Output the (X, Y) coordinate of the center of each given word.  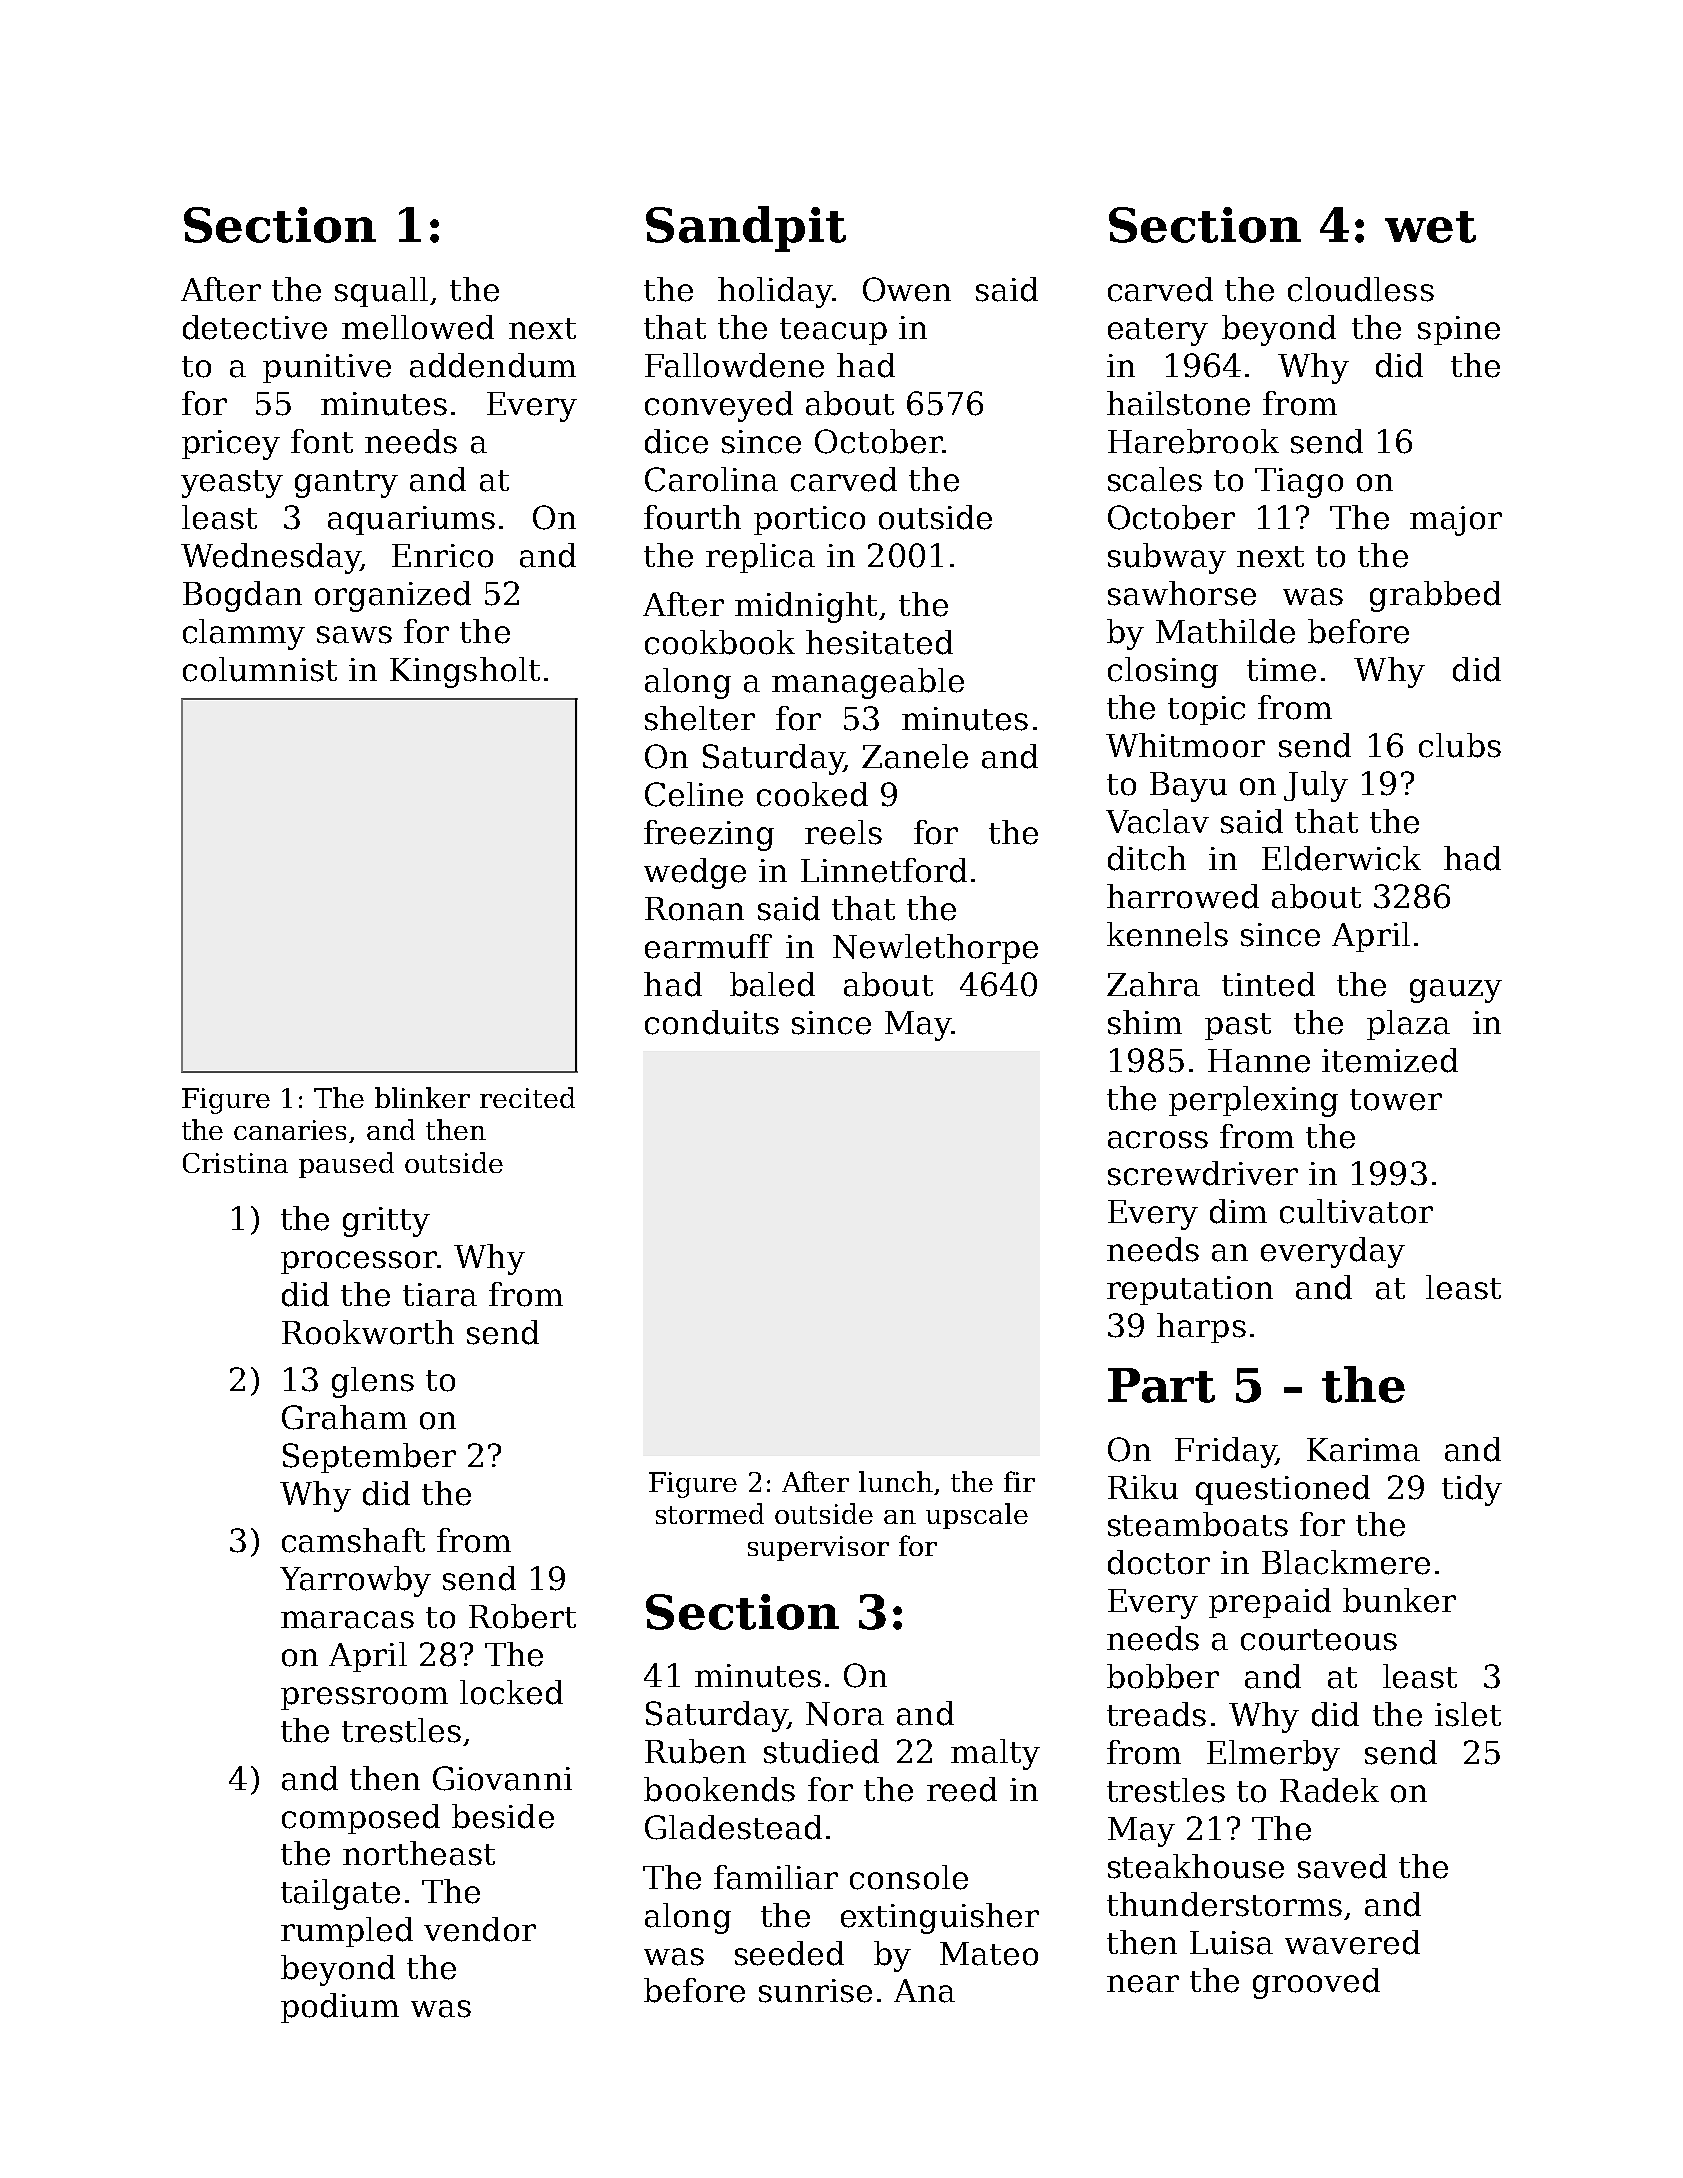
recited (527, 1097)
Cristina (235, 1163)
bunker (1399, 1600)
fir (1019, 1481)
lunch (896, 1481)
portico (809, 520)
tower (1396, 1100)
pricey (231, 445)
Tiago (1299, 483)
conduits (712, 1022)
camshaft (353, 1540)
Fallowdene (734, 365)
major (1456, 521)
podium (340, 2008)
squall (381, 292)
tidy (1472, 1490)
